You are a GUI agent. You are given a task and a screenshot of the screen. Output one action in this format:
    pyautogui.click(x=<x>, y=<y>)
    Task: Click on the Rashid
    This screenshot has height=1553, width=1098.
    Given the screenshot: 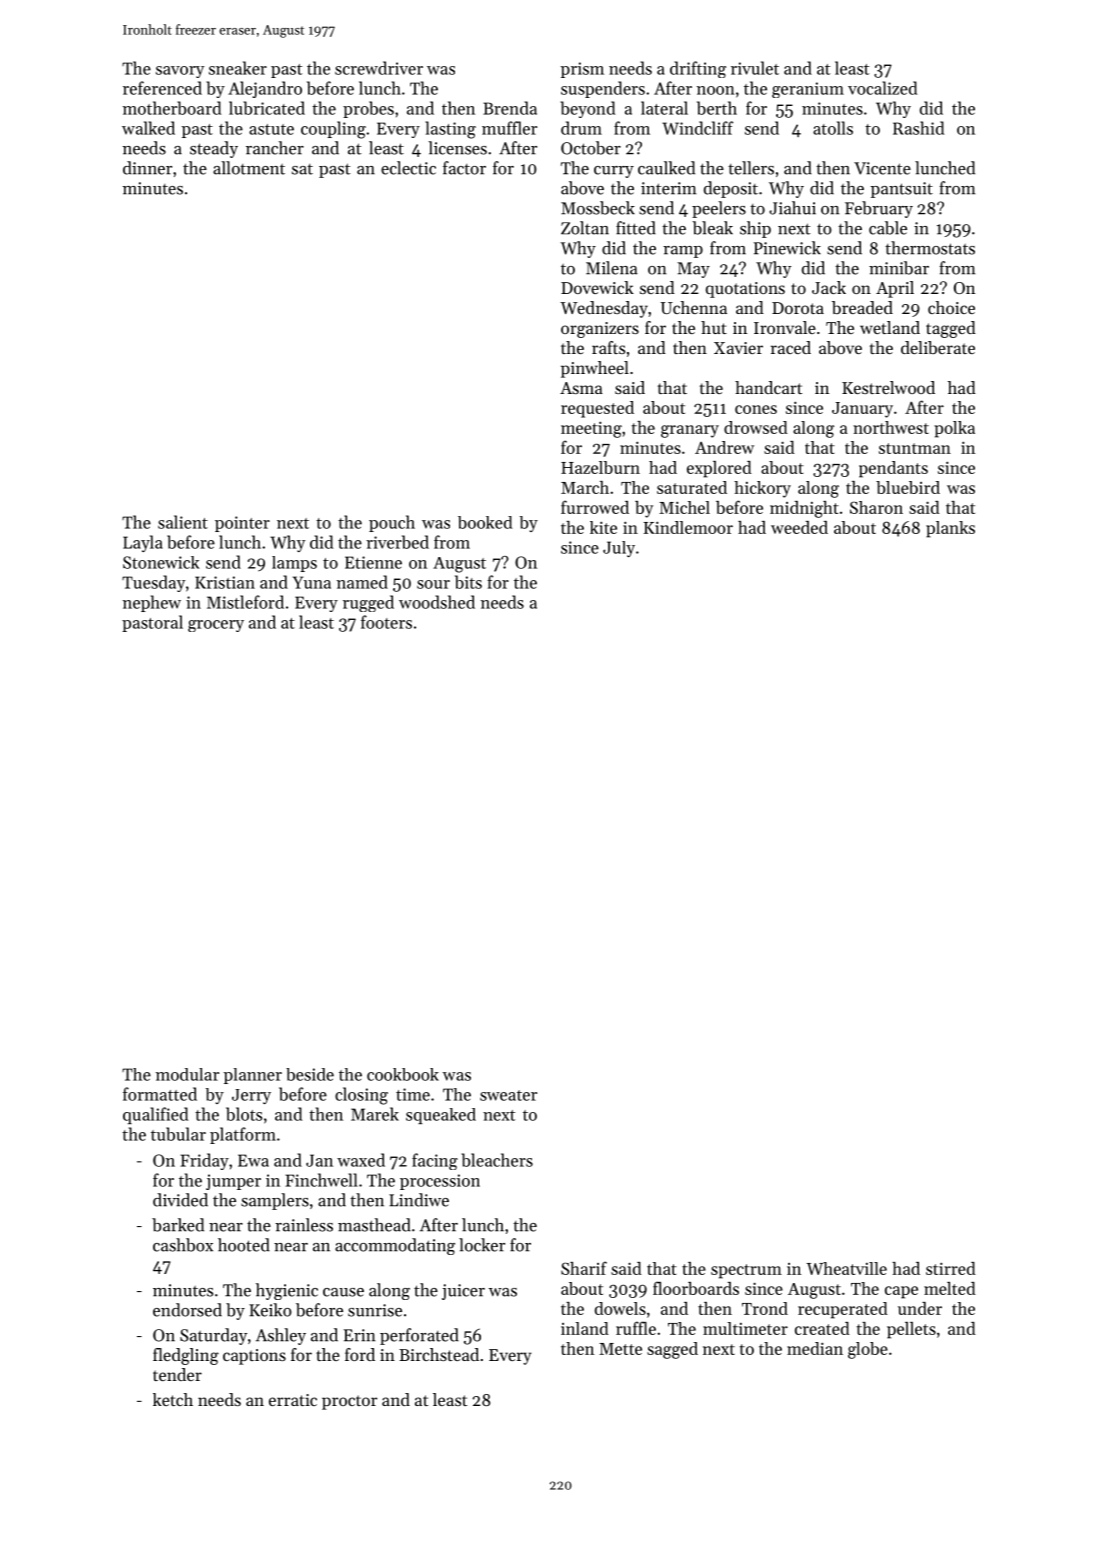 What is the action you would take?
    pyautogui.click(x=918, y=128)
